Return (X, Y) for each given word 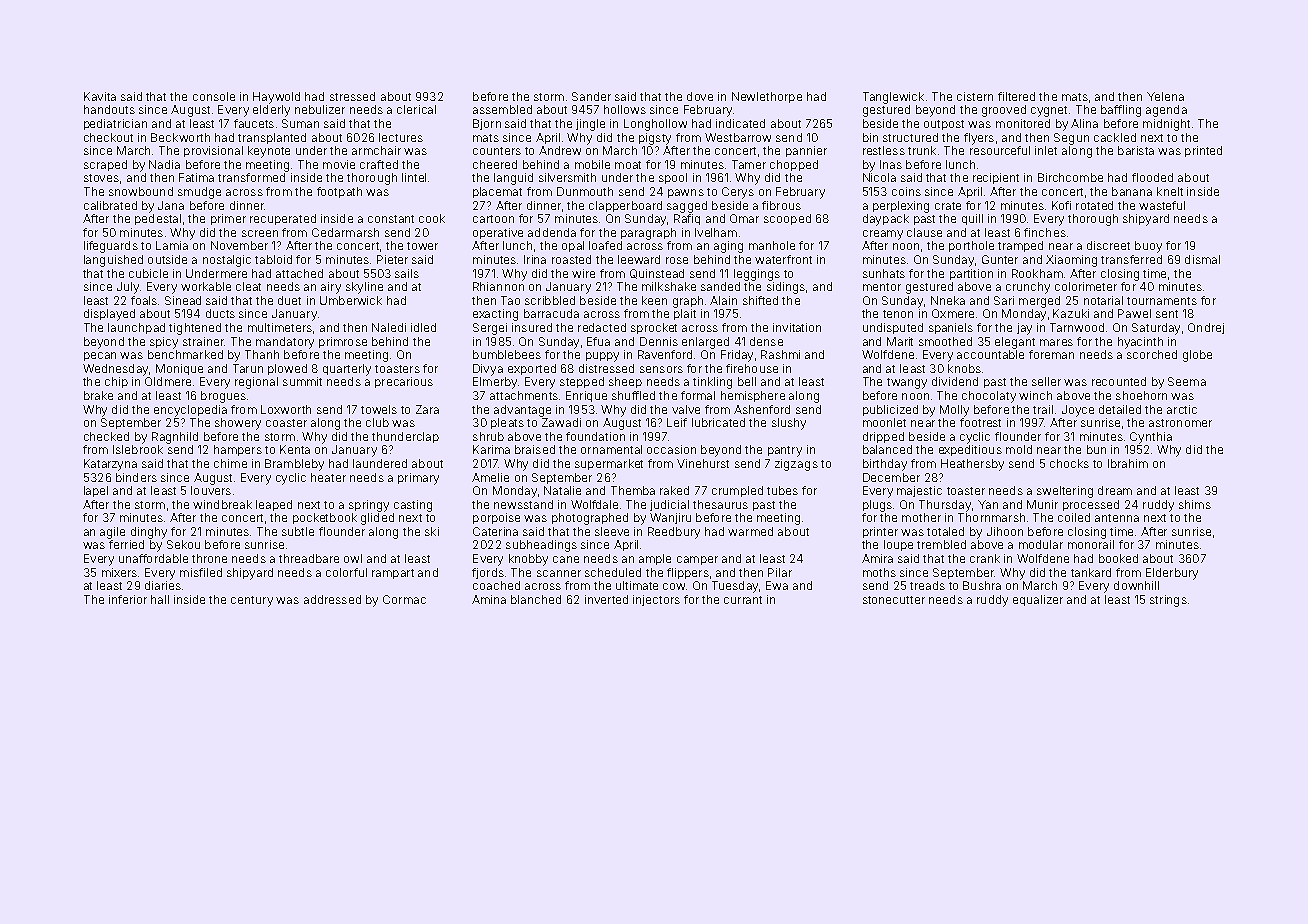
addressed (332, 599)
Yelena (1165, 96)
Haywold (276, 98)
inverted (606, 599)
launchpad (136, 328)
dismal (1202, 259)
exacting (495, 315)
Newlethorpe (767, 97)
